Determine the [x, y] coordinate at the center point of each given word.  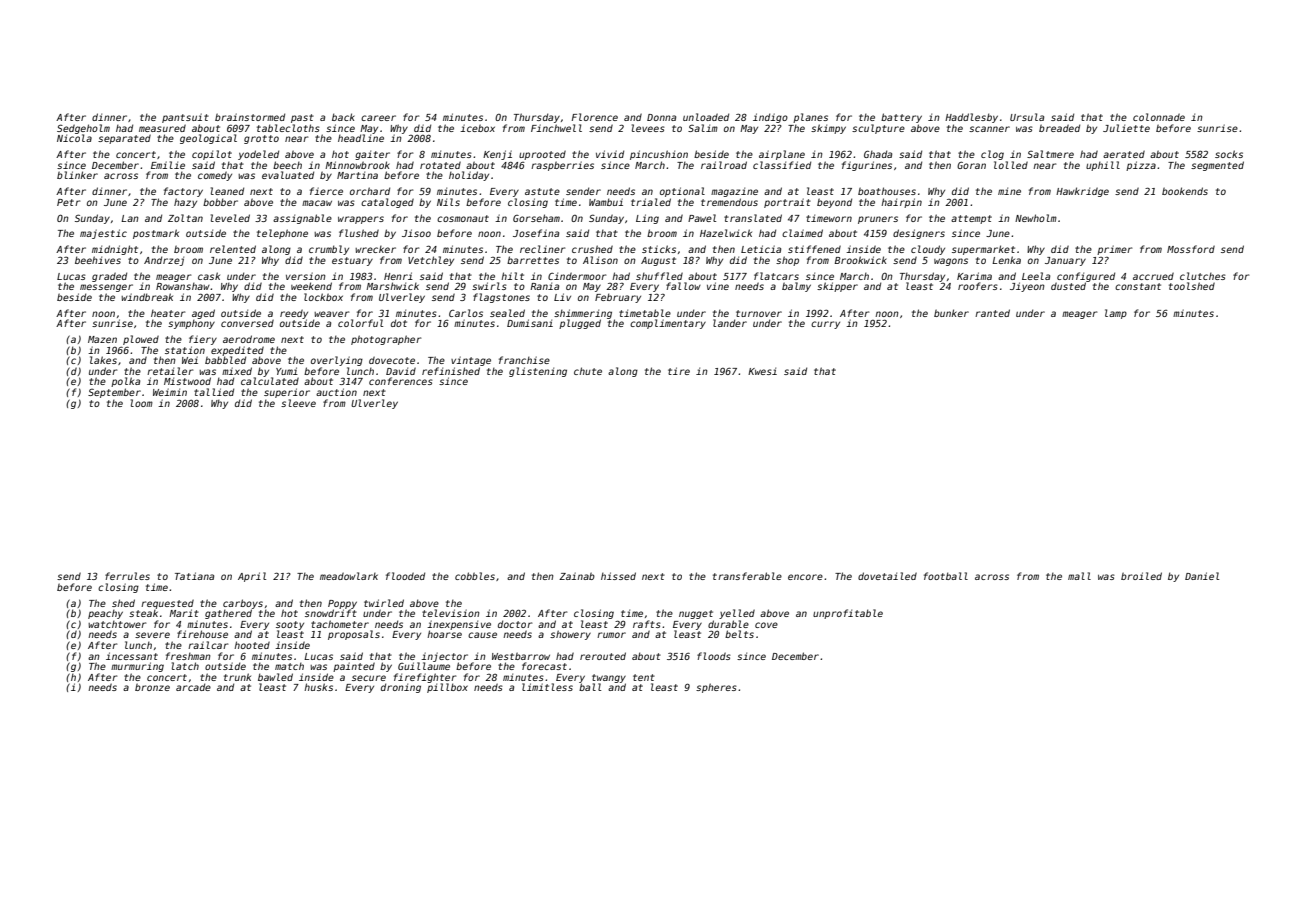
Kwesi [762, 371]
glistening [538, 372]
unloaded [706, 117]
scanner [989, 129]
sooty [290, 625]
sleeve [298, 403]
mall [1079, 576]
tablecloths [288, 128]
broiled [1141, 576]
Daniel [1202, 576]
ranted [992, 313]
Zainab [577, 576]
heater [168, 313]
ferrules [127, 576]
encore [805, 577]
